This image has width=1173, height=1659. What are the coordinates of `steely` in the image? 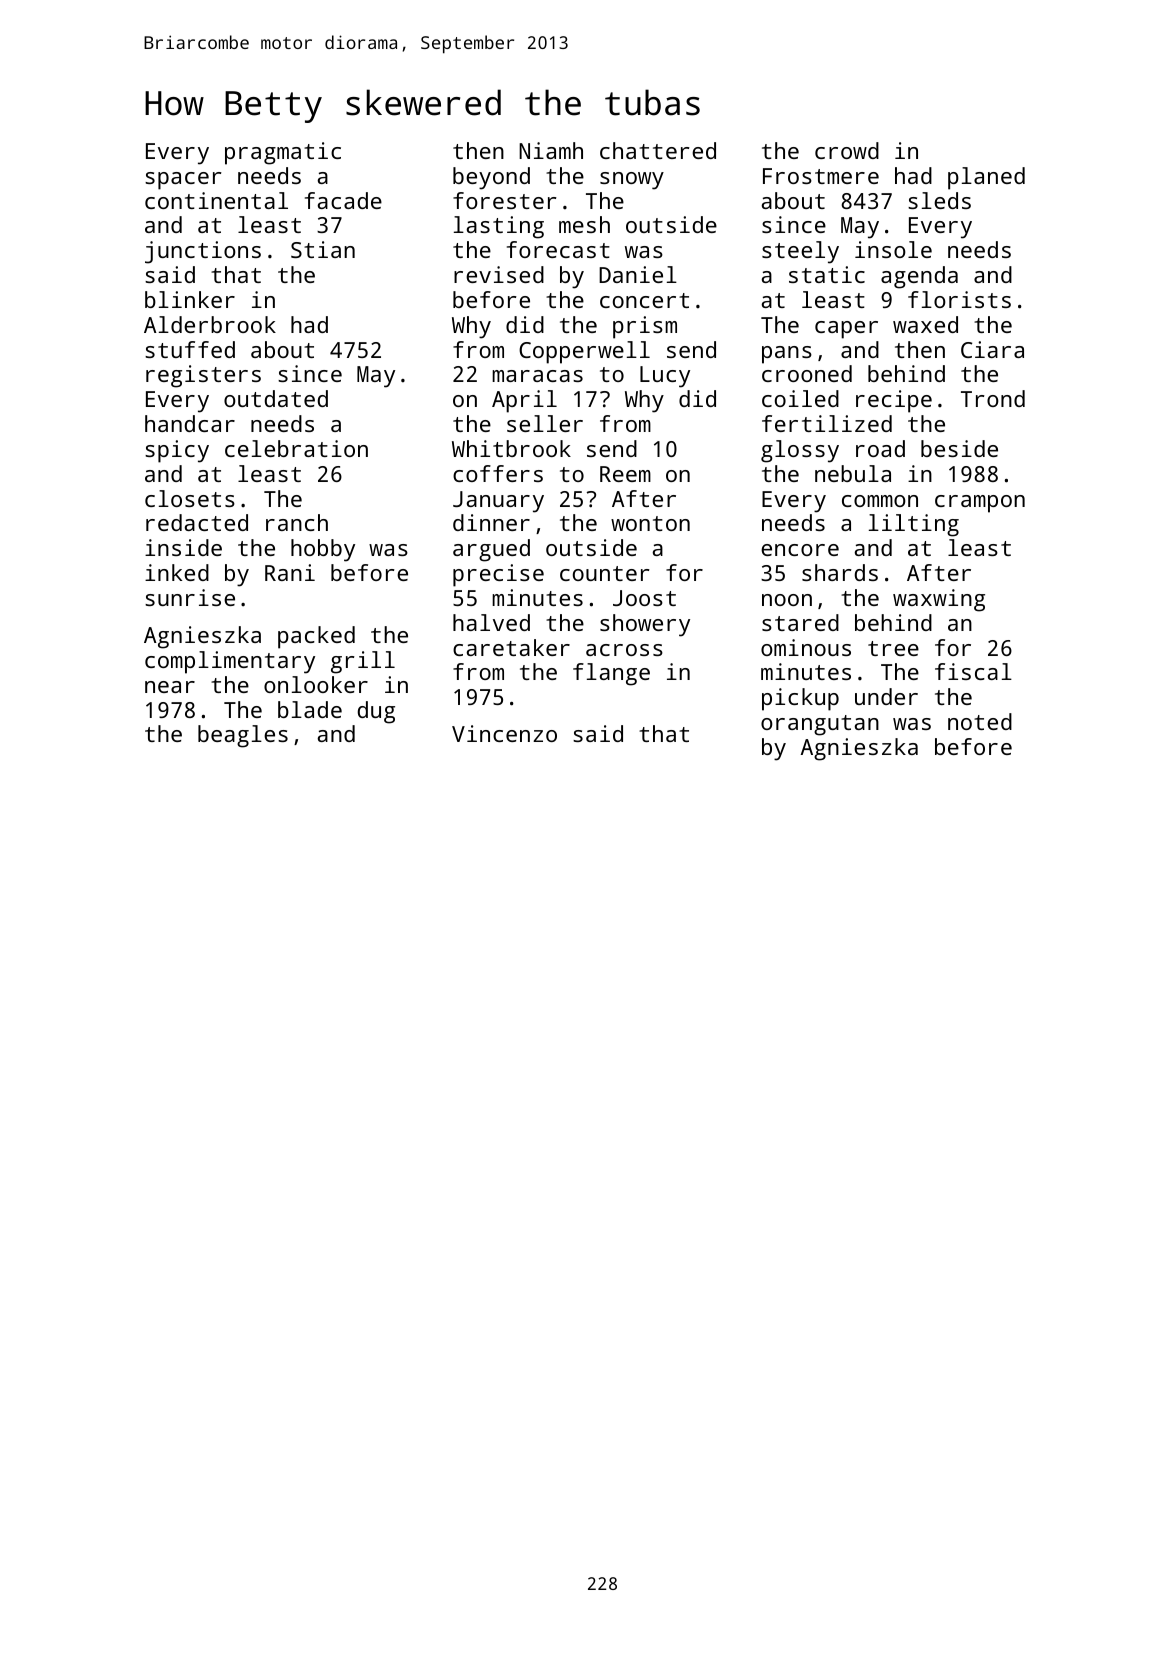 It's located at (800, 252).
